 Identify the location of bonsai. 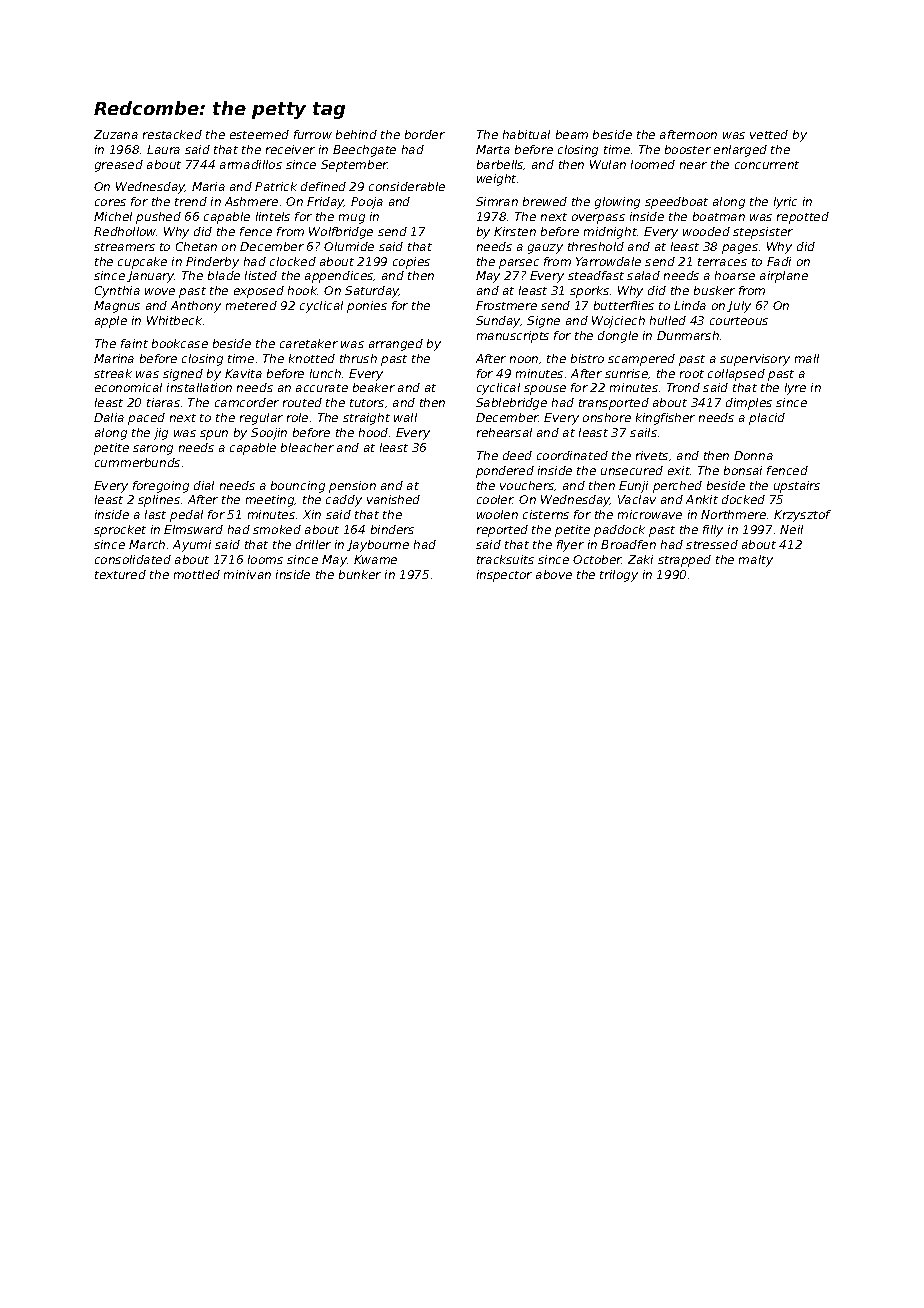
(743, 470).
